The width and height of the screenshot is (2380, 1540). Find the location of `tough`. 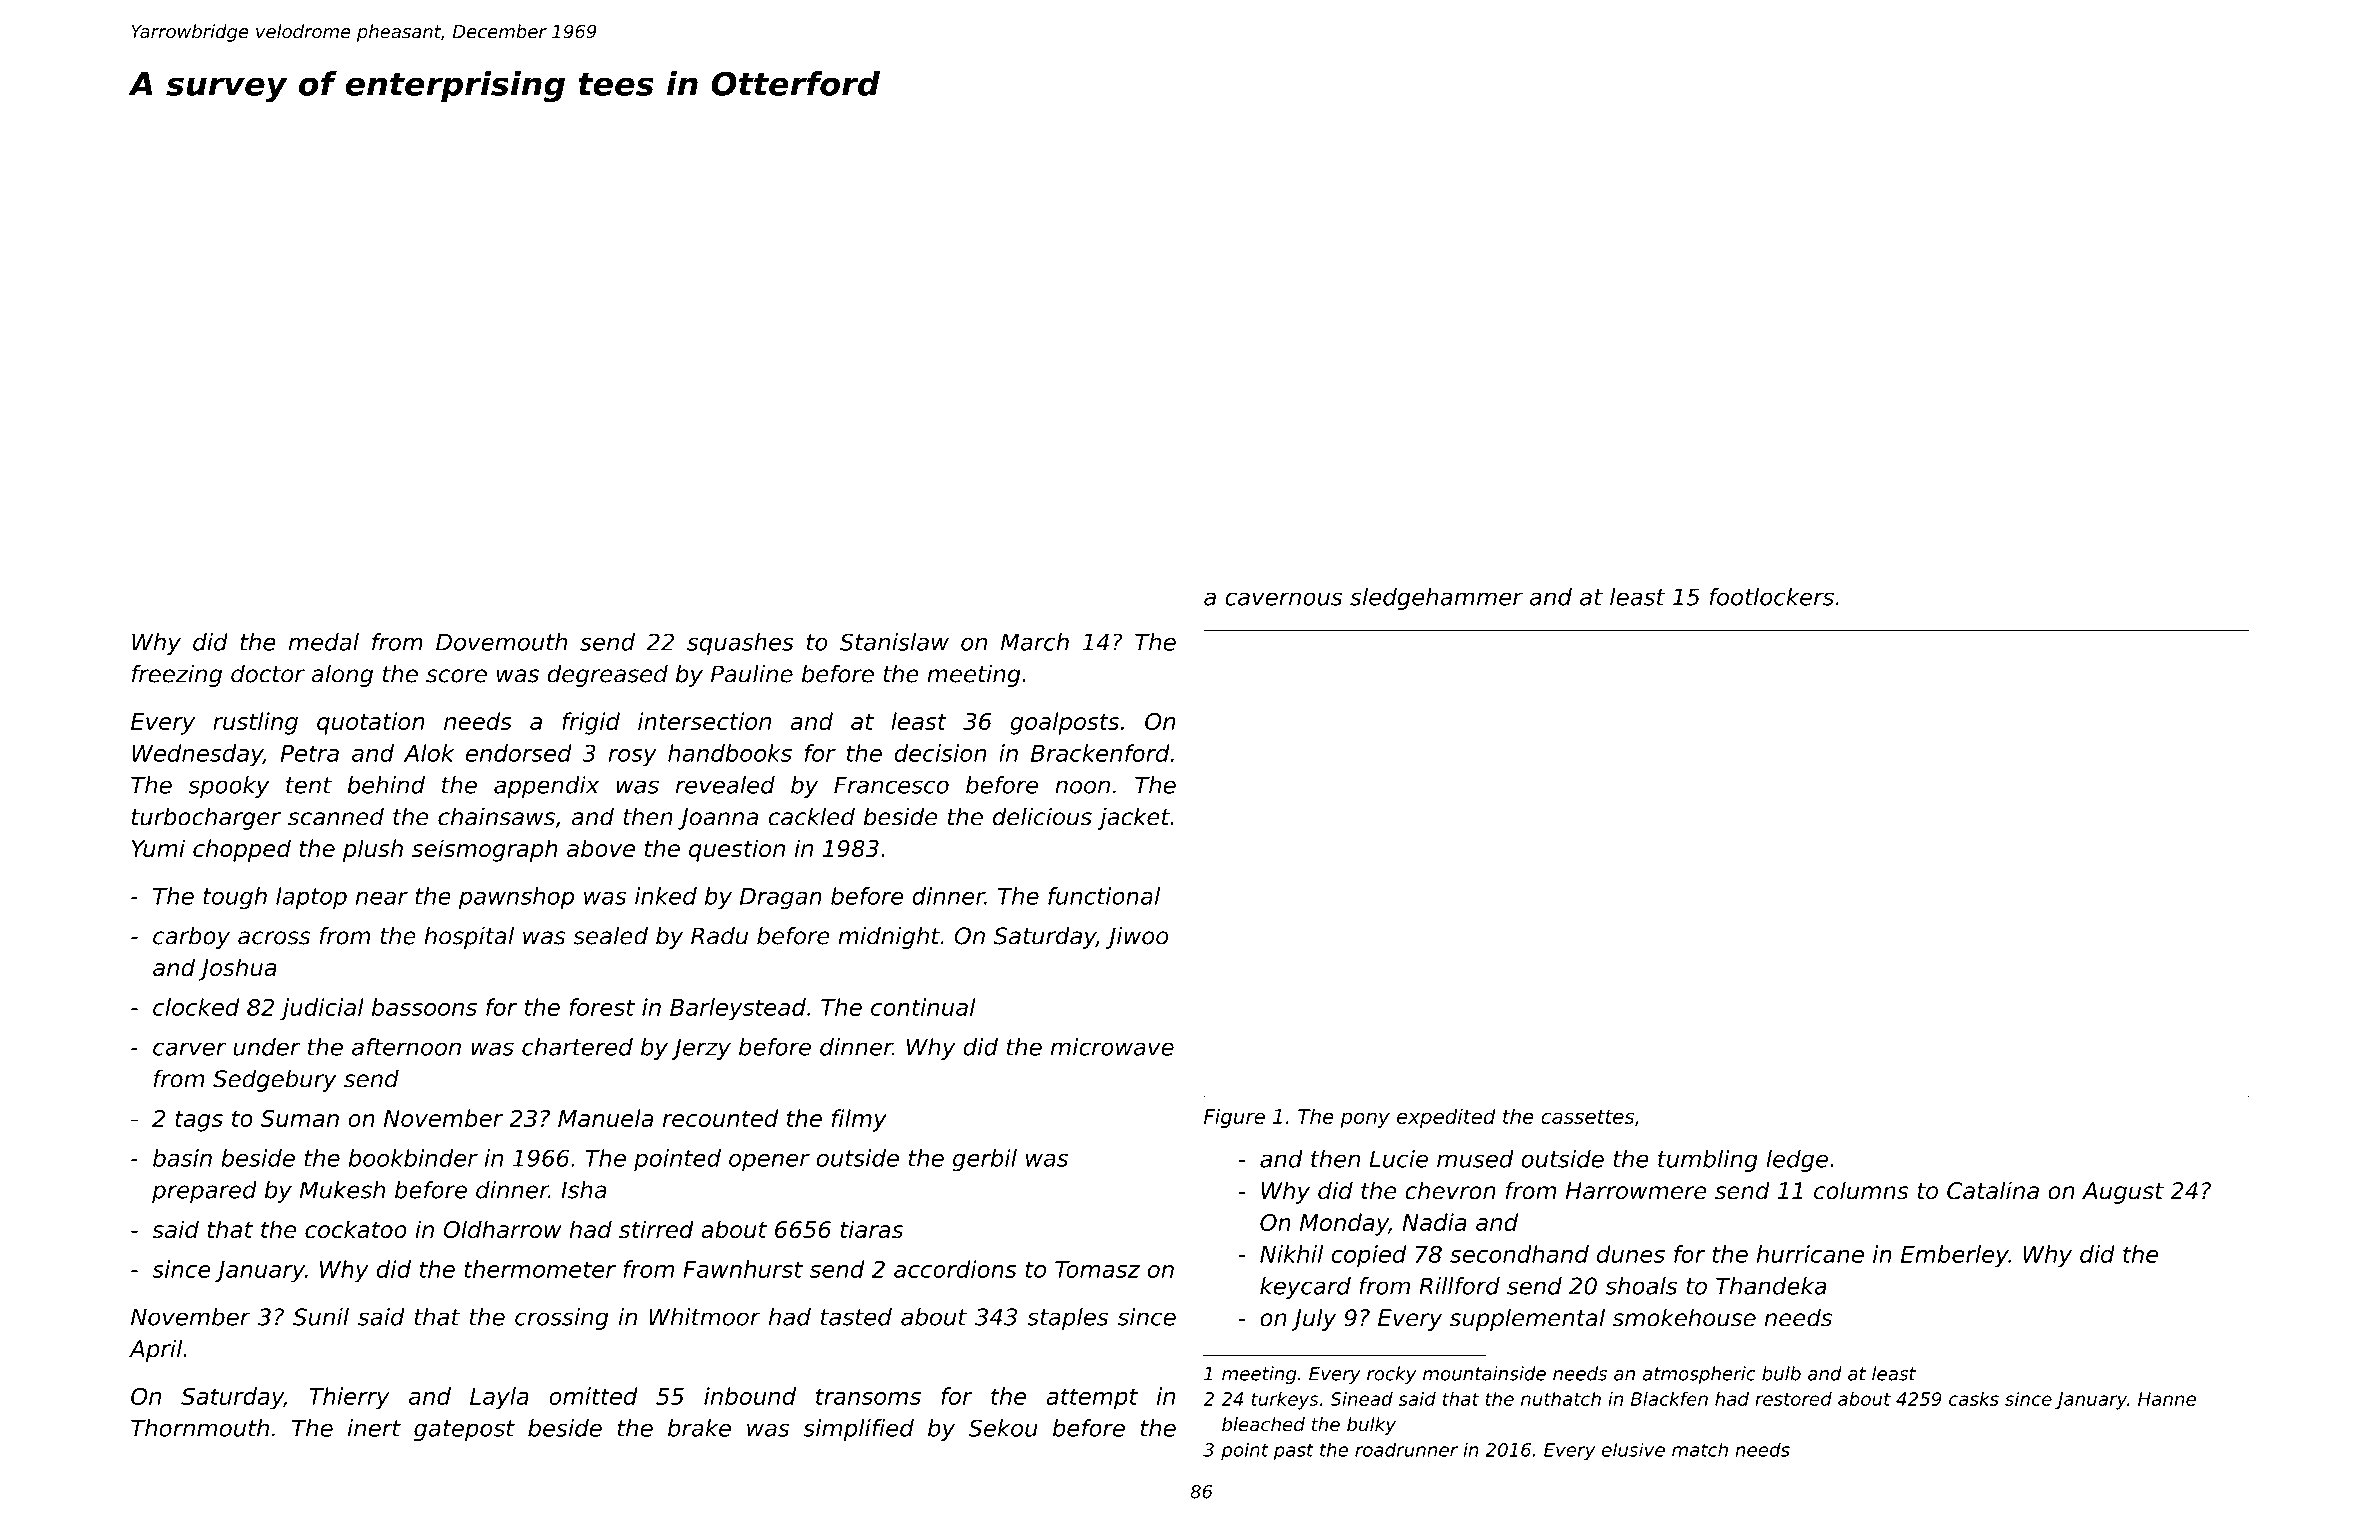

tough is located at coordinates (235, 898).
